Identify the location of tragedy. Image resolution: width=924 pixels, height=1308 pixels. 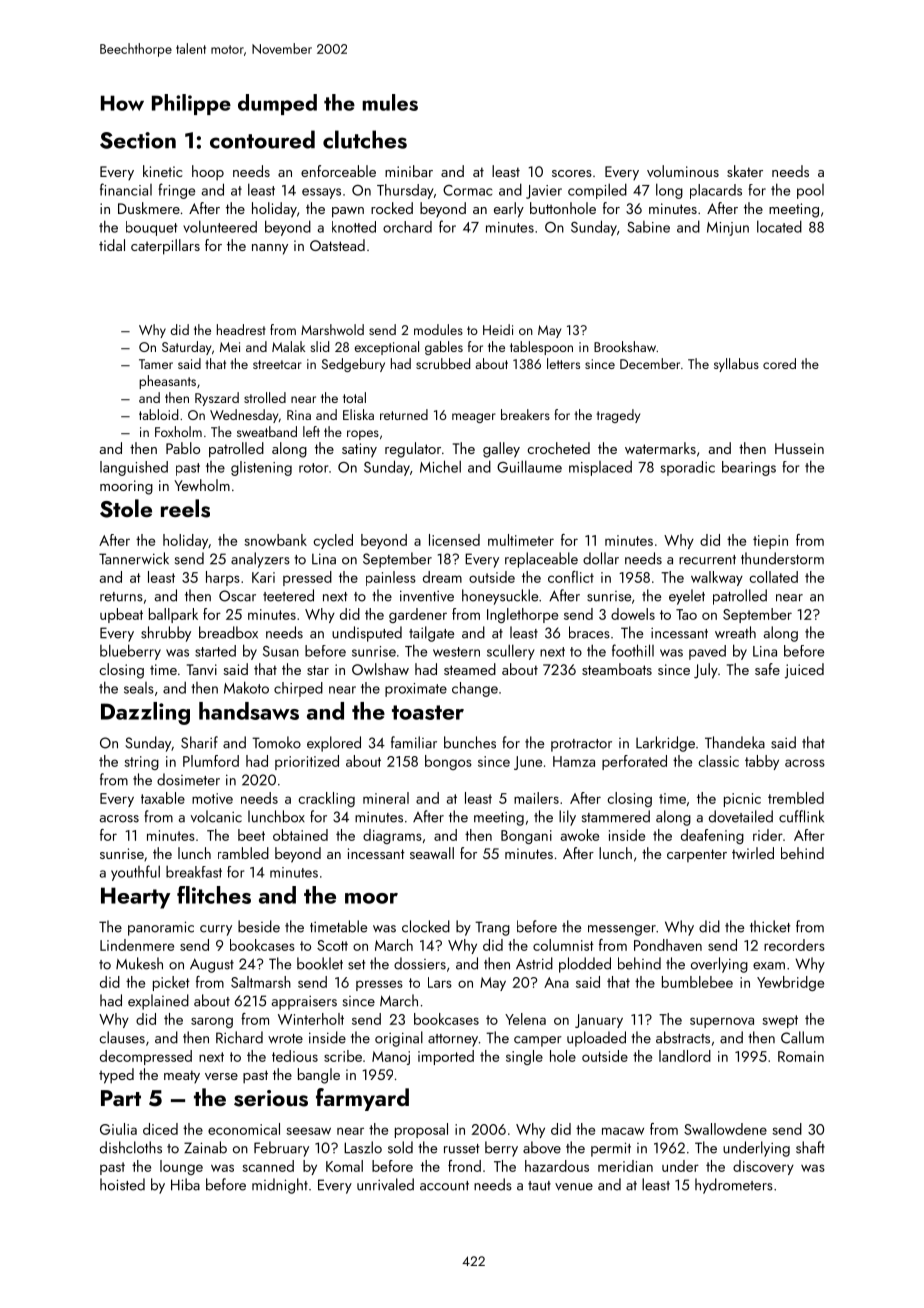
(618, 416).
